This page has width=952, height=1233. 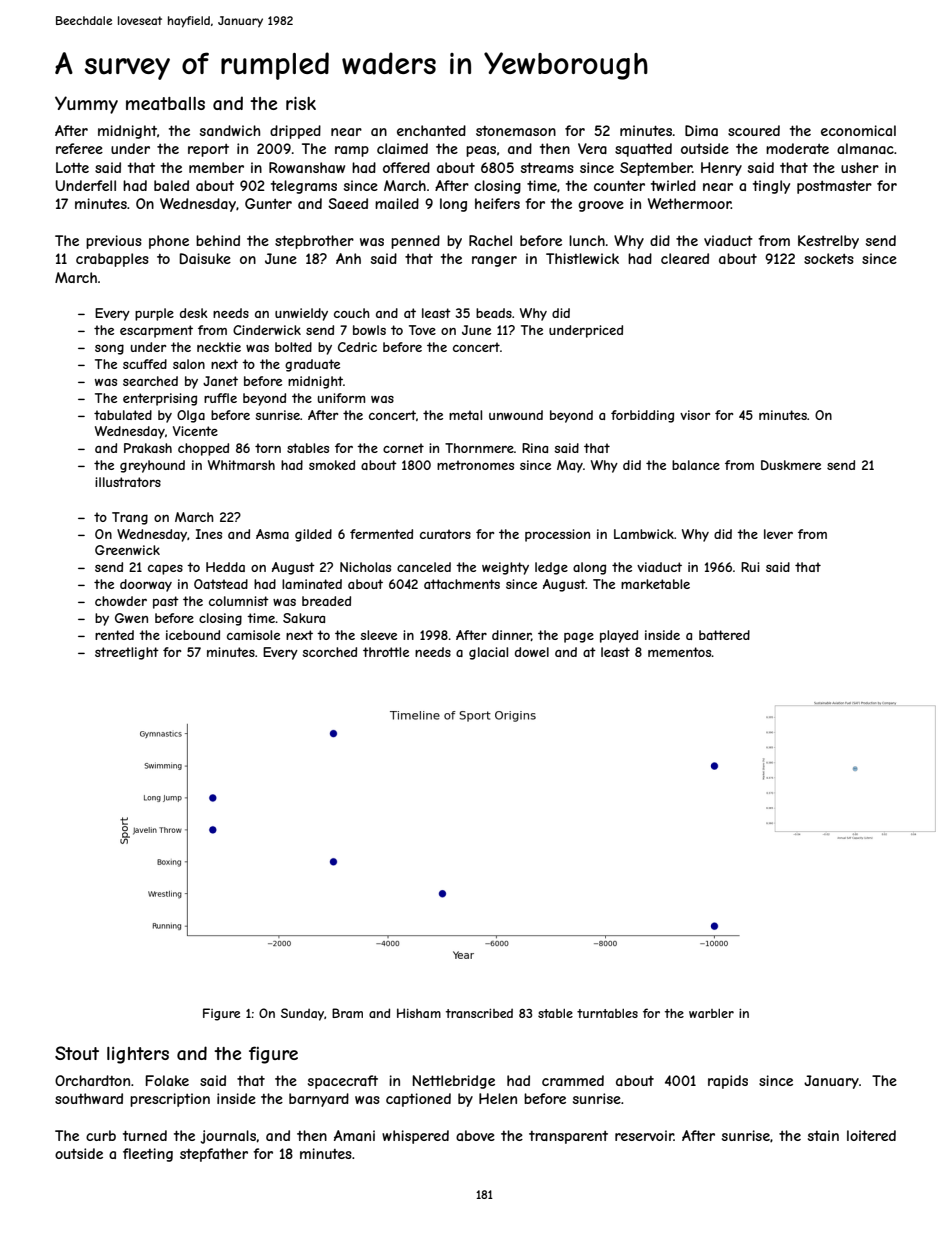 I want to click on member, so click(x=216, y=167).
